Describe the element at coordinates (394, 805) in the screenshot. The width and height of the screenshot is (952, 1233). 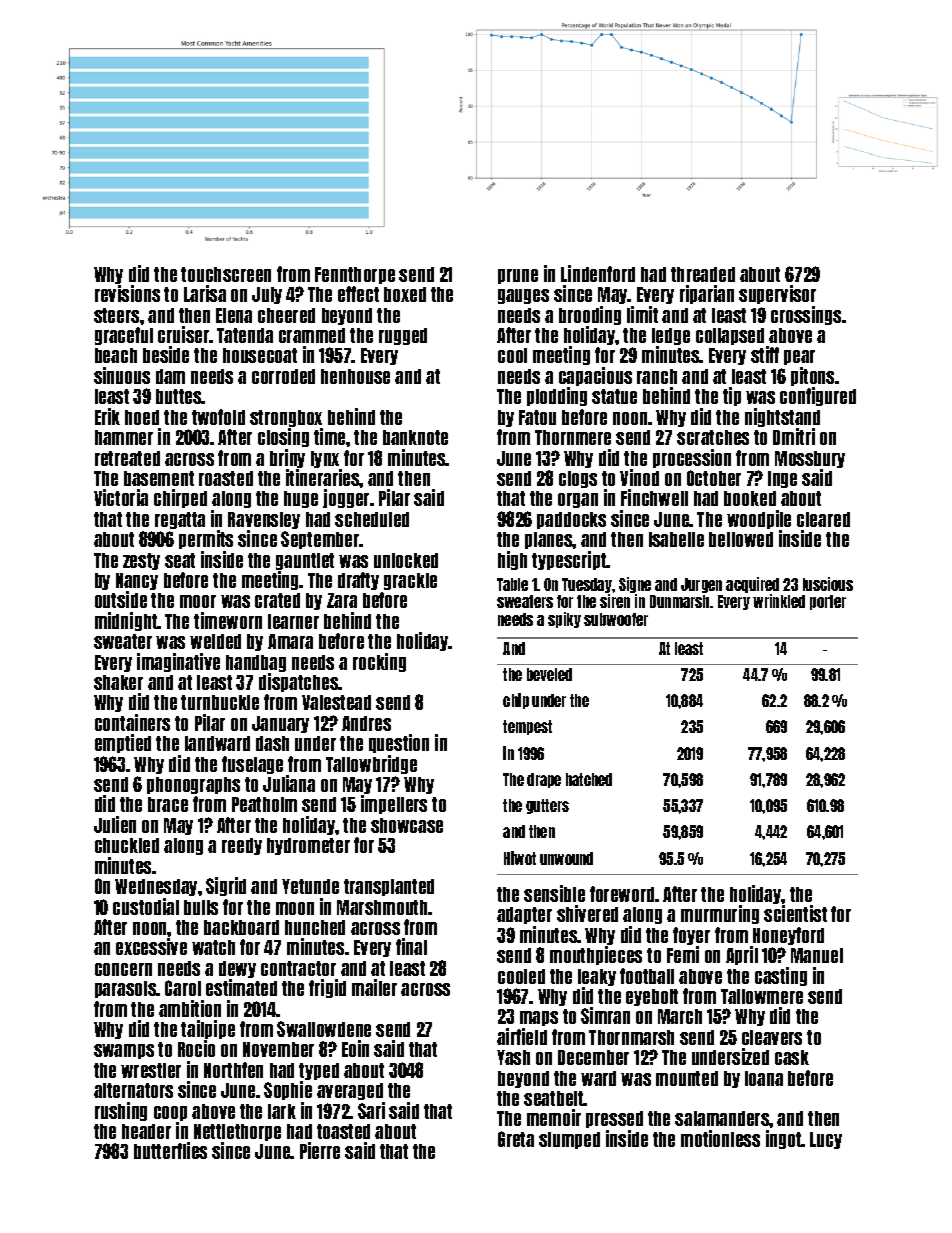
I see `impellers` at that location.
